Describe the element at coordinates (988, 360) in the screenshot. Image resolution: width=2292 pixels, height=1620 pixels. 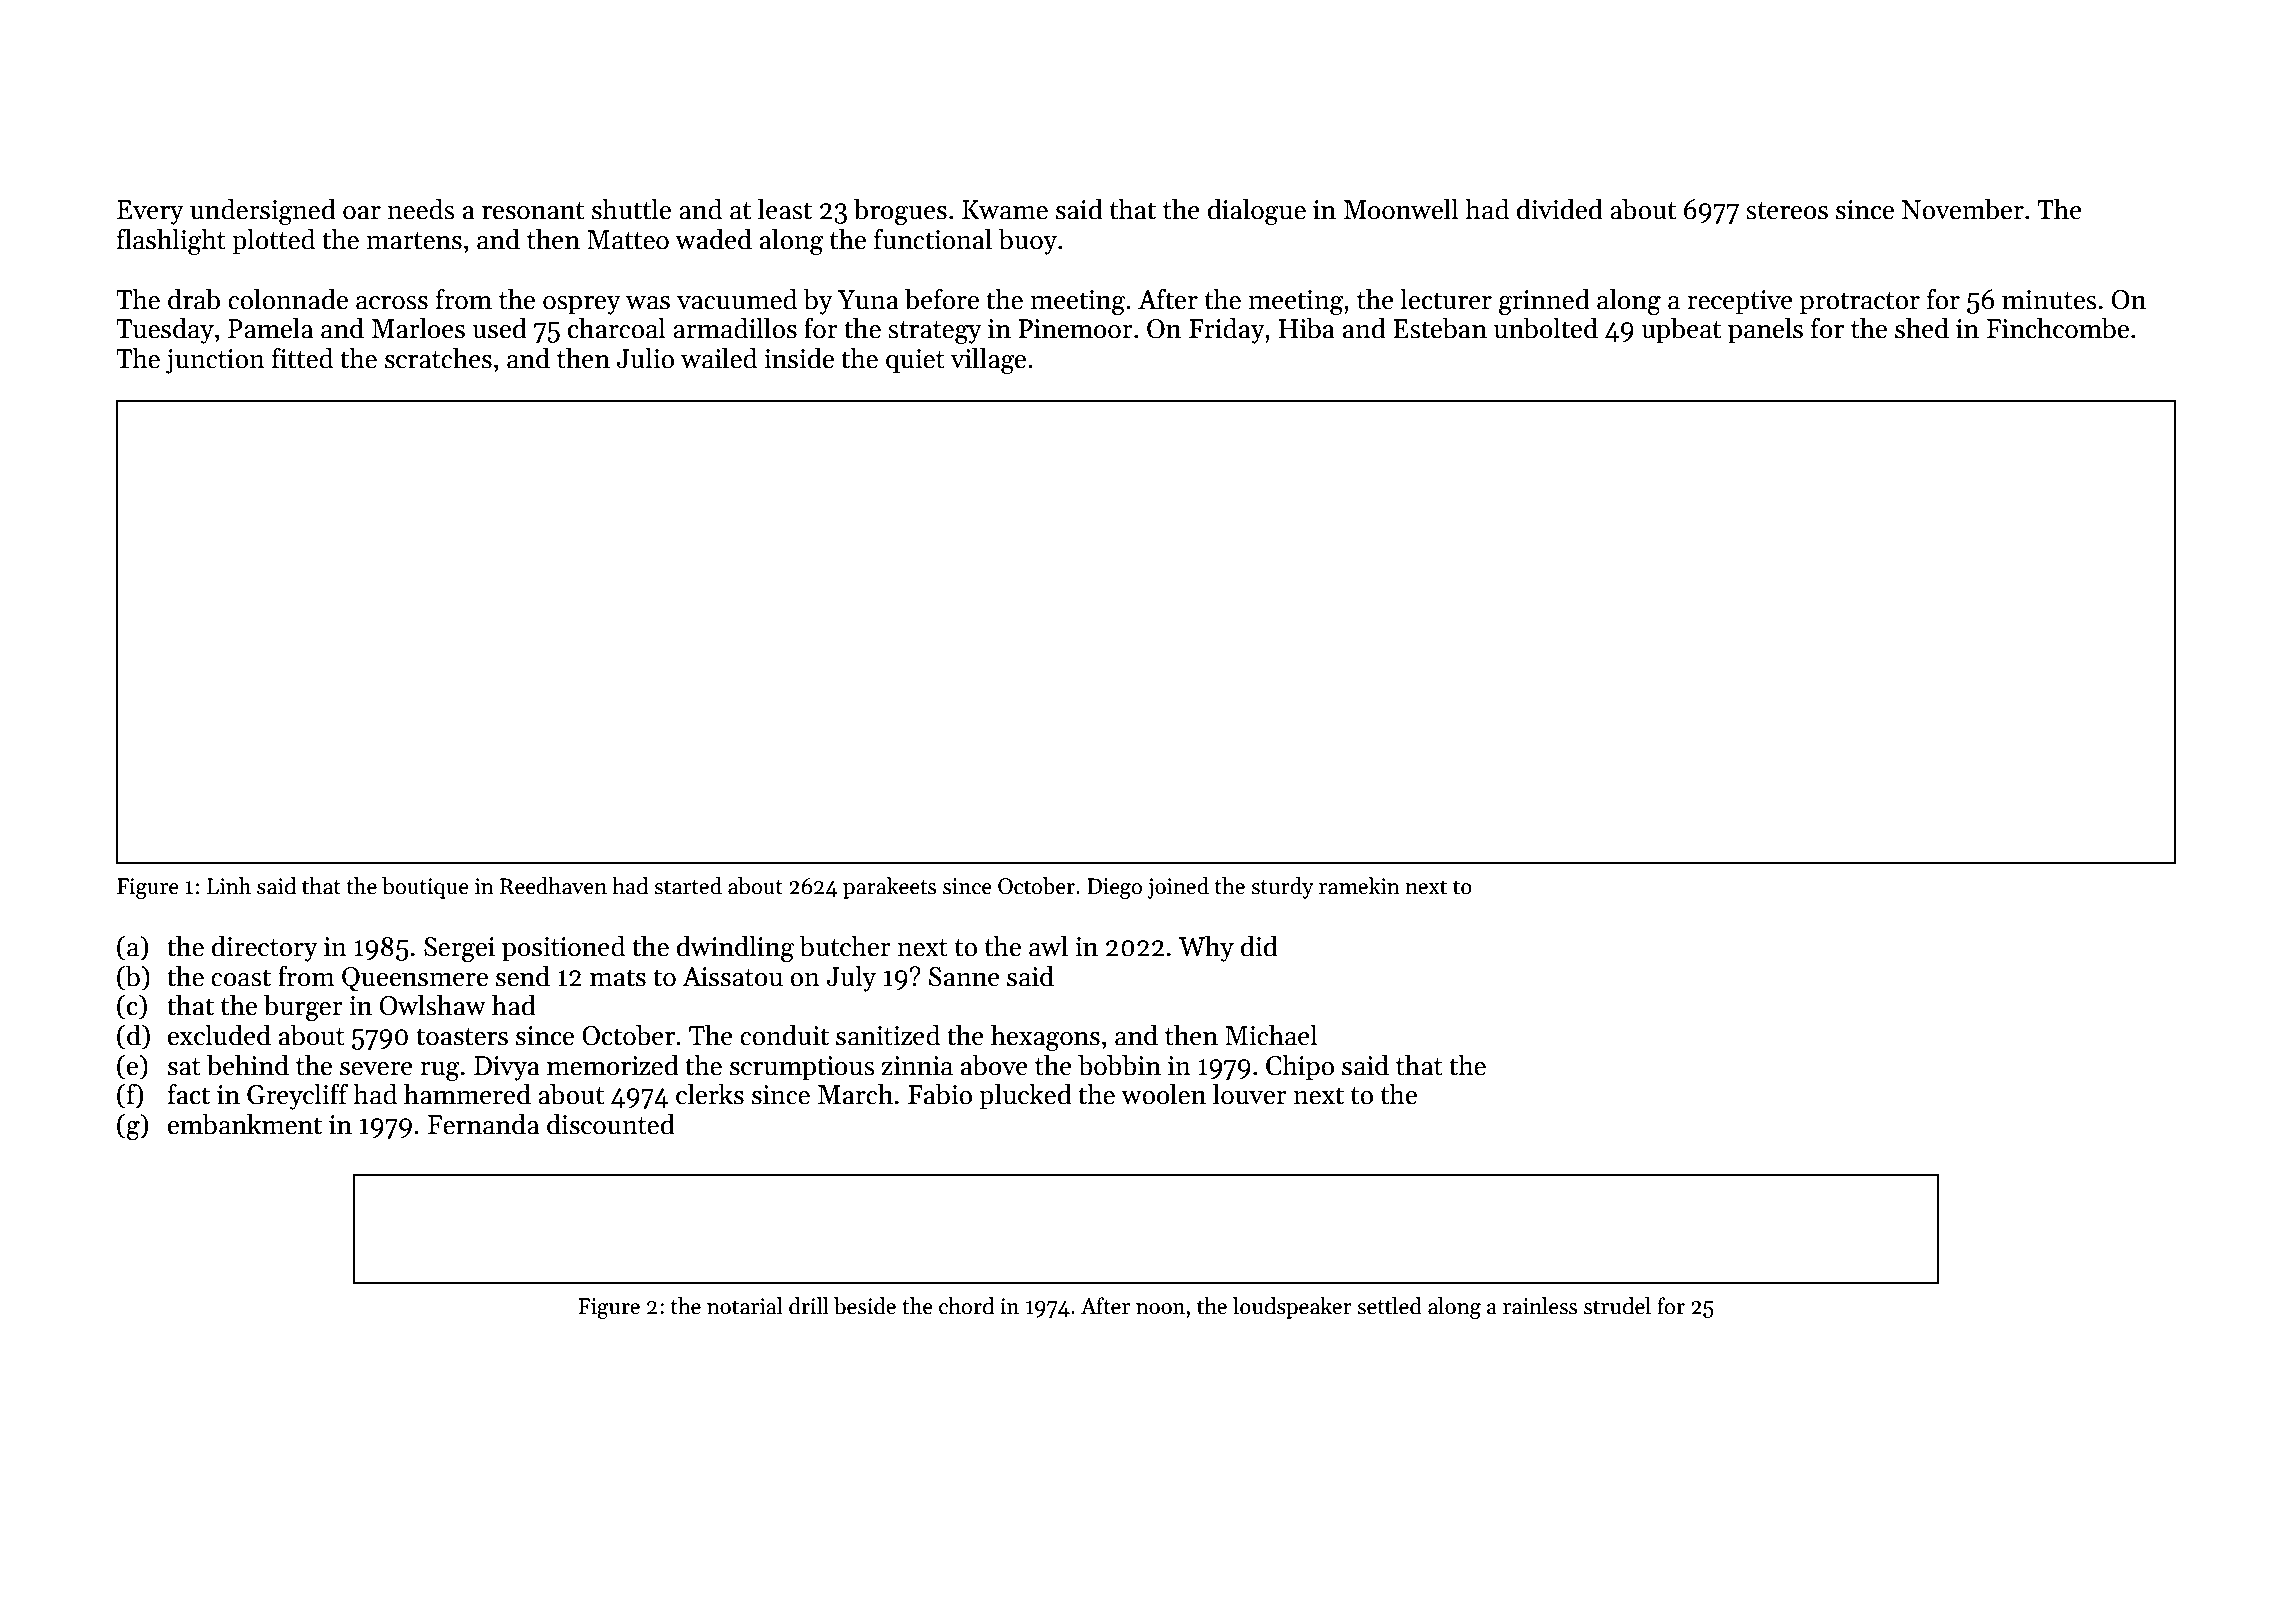
I see `village` at that location.
